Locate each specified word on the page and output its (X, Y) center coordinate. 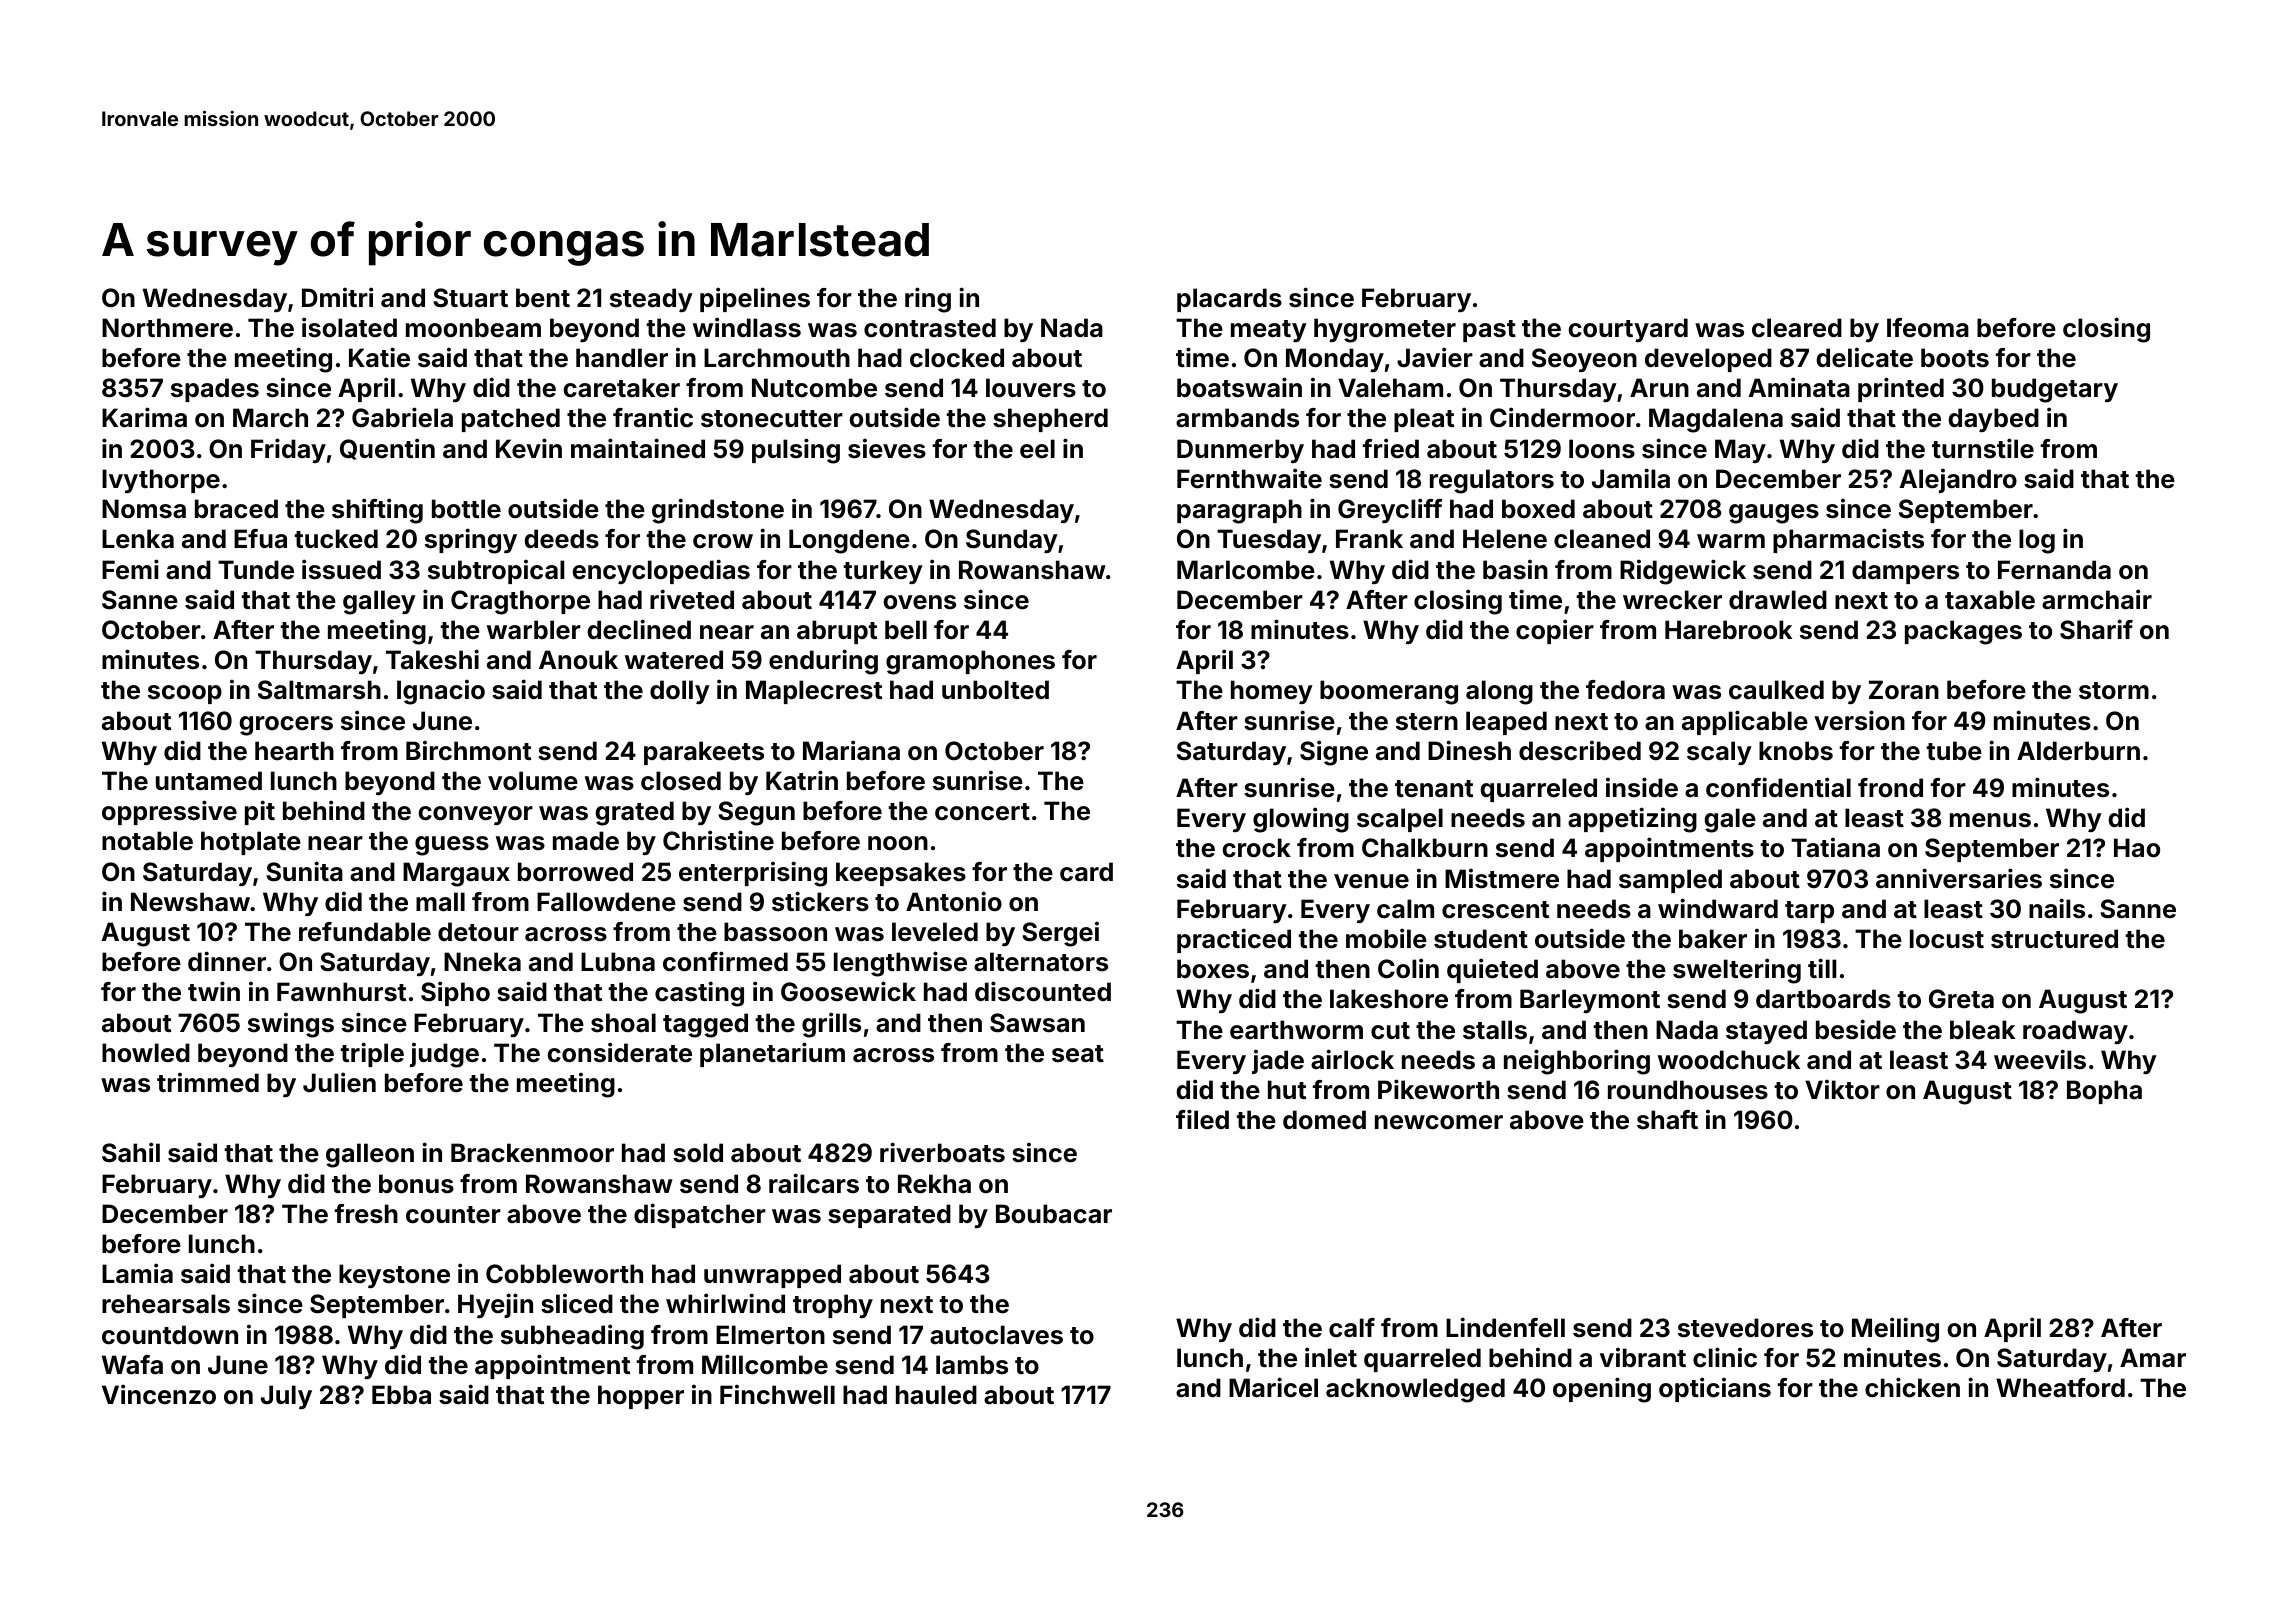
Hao (2137, 848)
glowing (1301, 820)
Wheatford (2060, 1388)
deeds (561, 539)
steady (651, 300)
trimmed (208, 1082)
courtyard (1628, 330)
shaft (1667, 1120)
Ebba (401, 1395)
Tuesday (1269, 541)
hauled (936, 1395)
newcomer (1439, 1122)
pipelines (755, 299)
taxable (1990, 600)
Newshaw (190, 902)
